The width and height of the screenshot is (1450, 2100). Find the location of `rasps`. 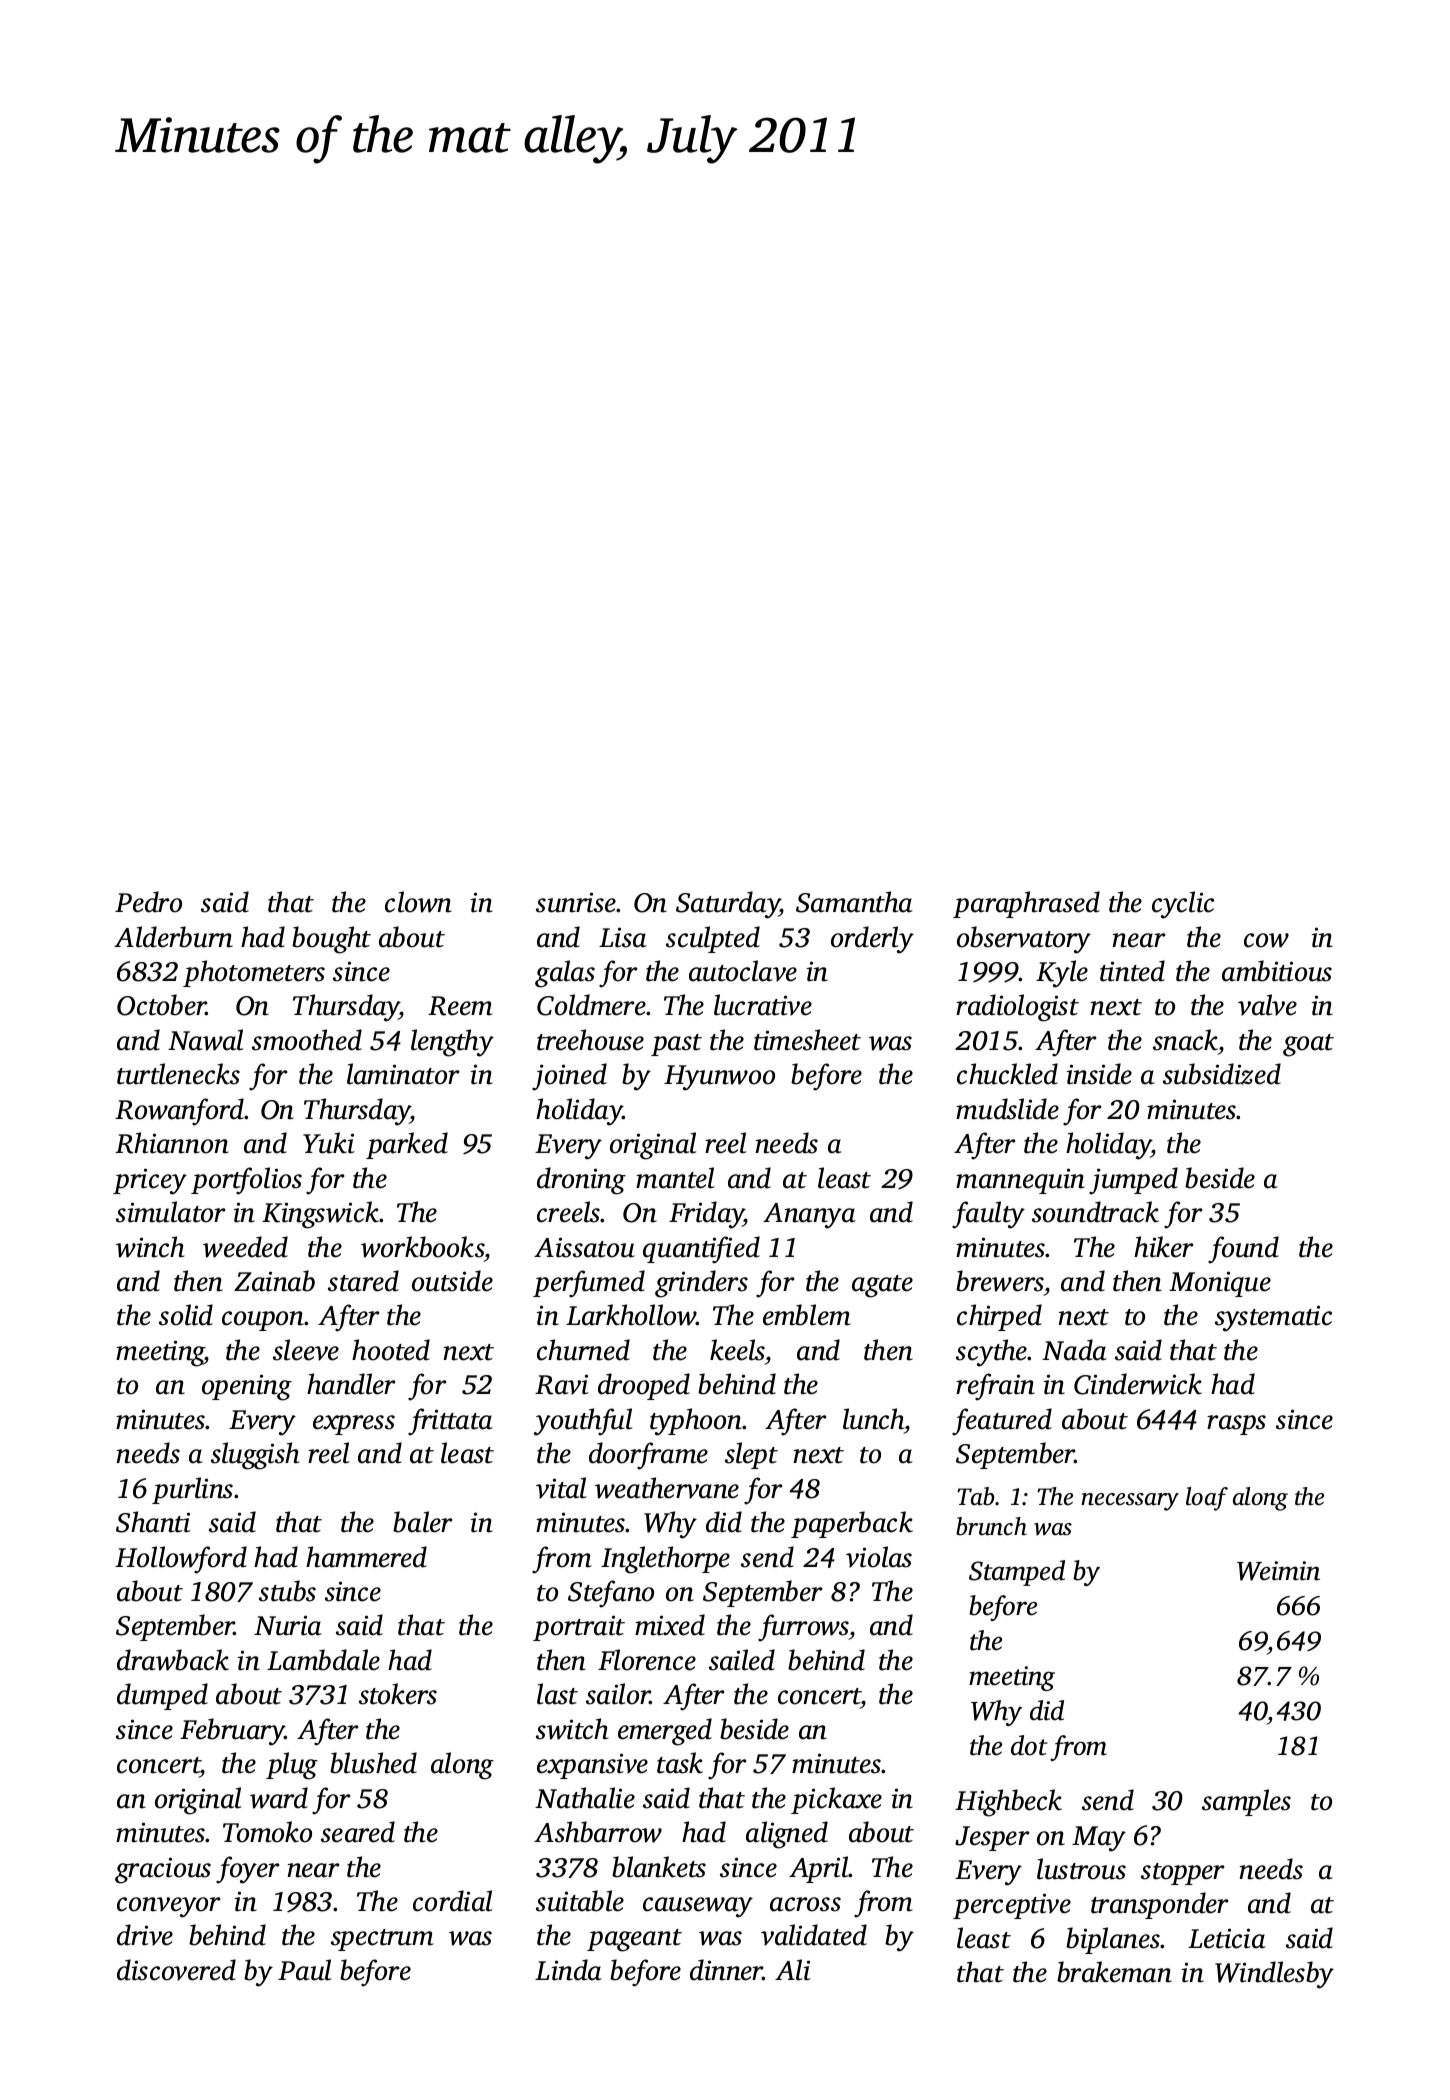

rasps is located at coordinates (1236, 1425).
